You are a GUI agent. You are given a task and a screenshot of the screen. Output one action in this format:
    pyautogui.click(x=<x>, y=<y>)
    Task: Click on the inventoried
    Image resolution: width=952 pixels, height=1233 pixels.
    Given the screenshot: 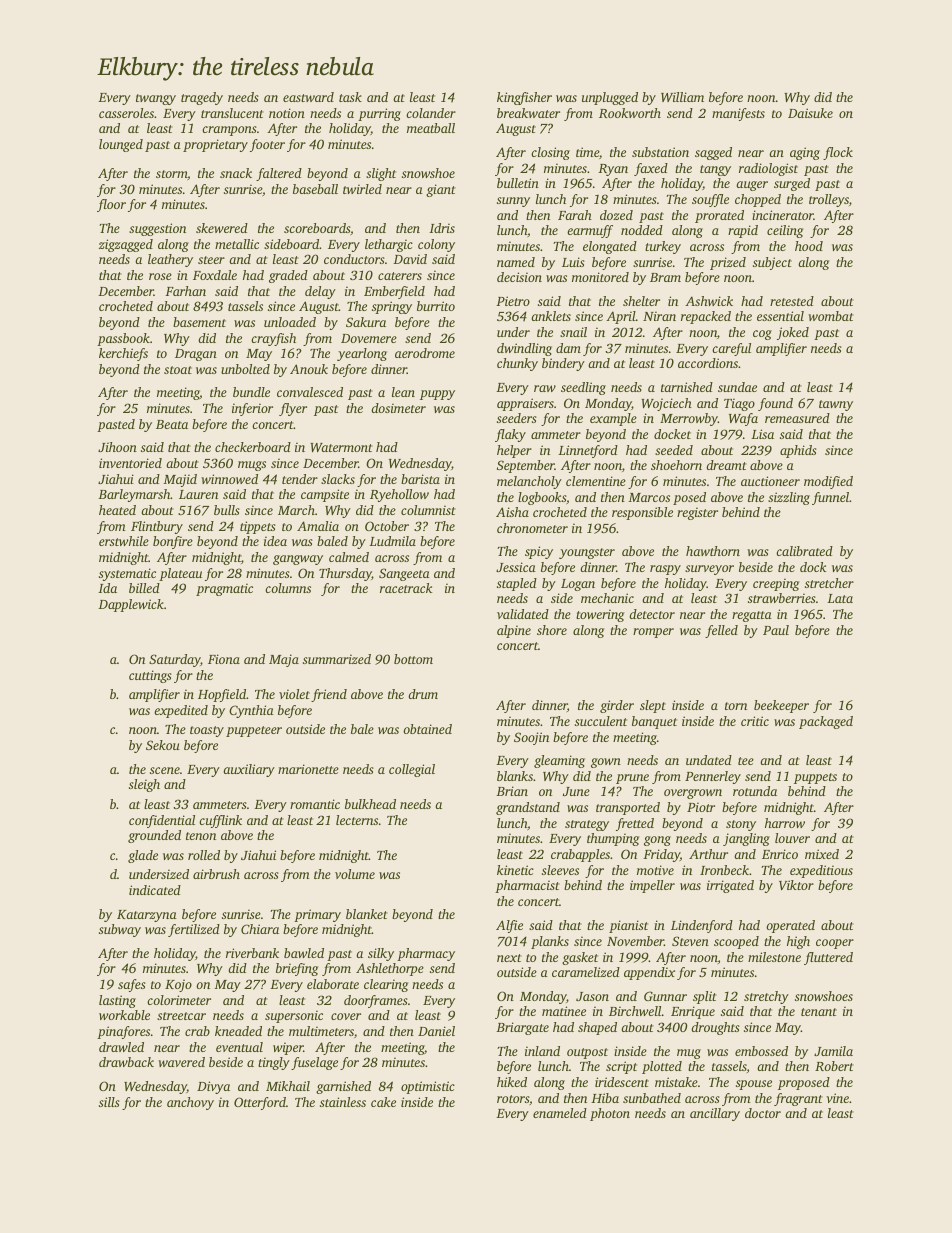 What is the action you would take?
    pyautogui.click(x=130, y=463)
